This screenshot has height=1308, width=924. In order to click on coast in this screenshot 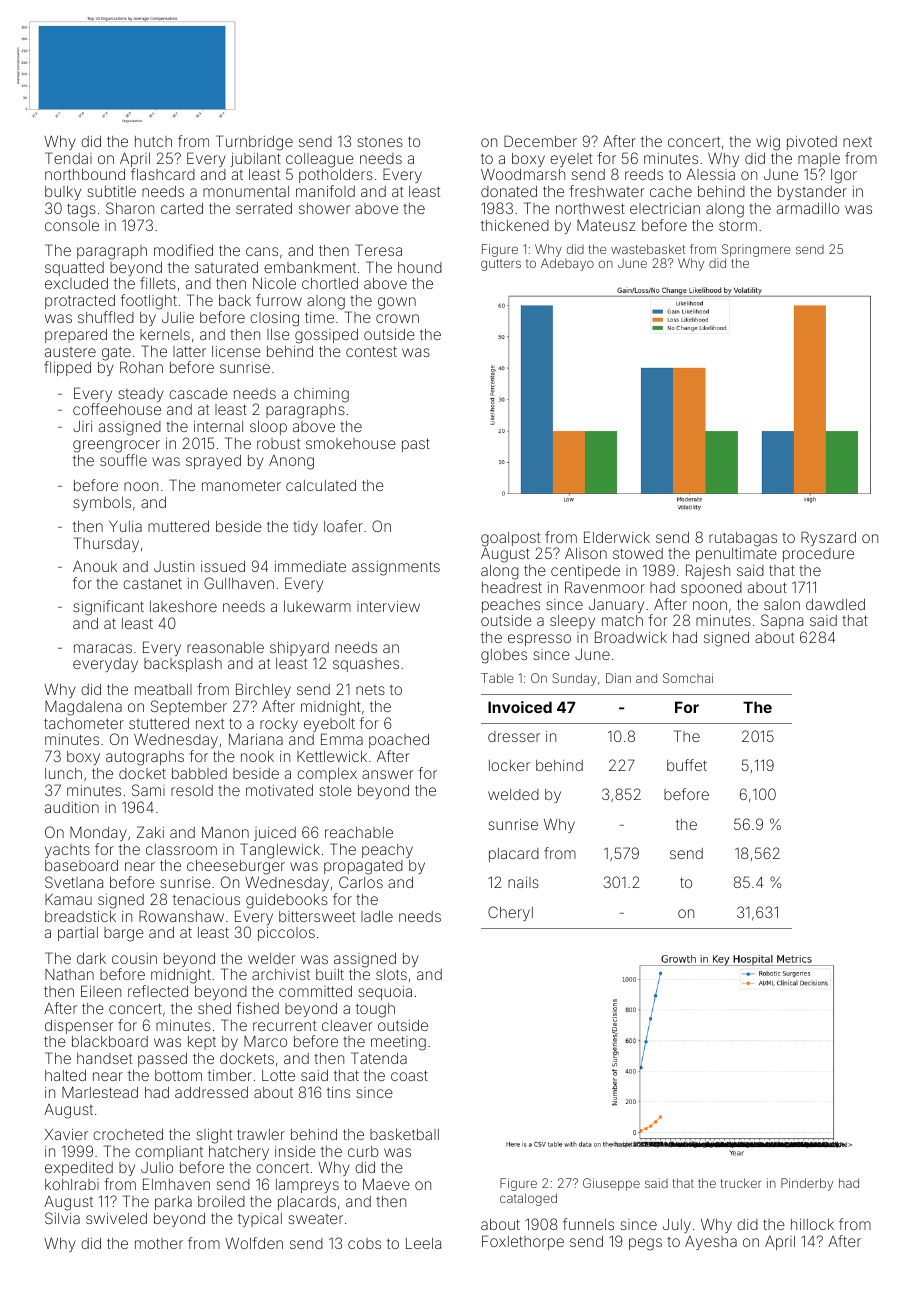, I will do `click(409, 1075)`.
